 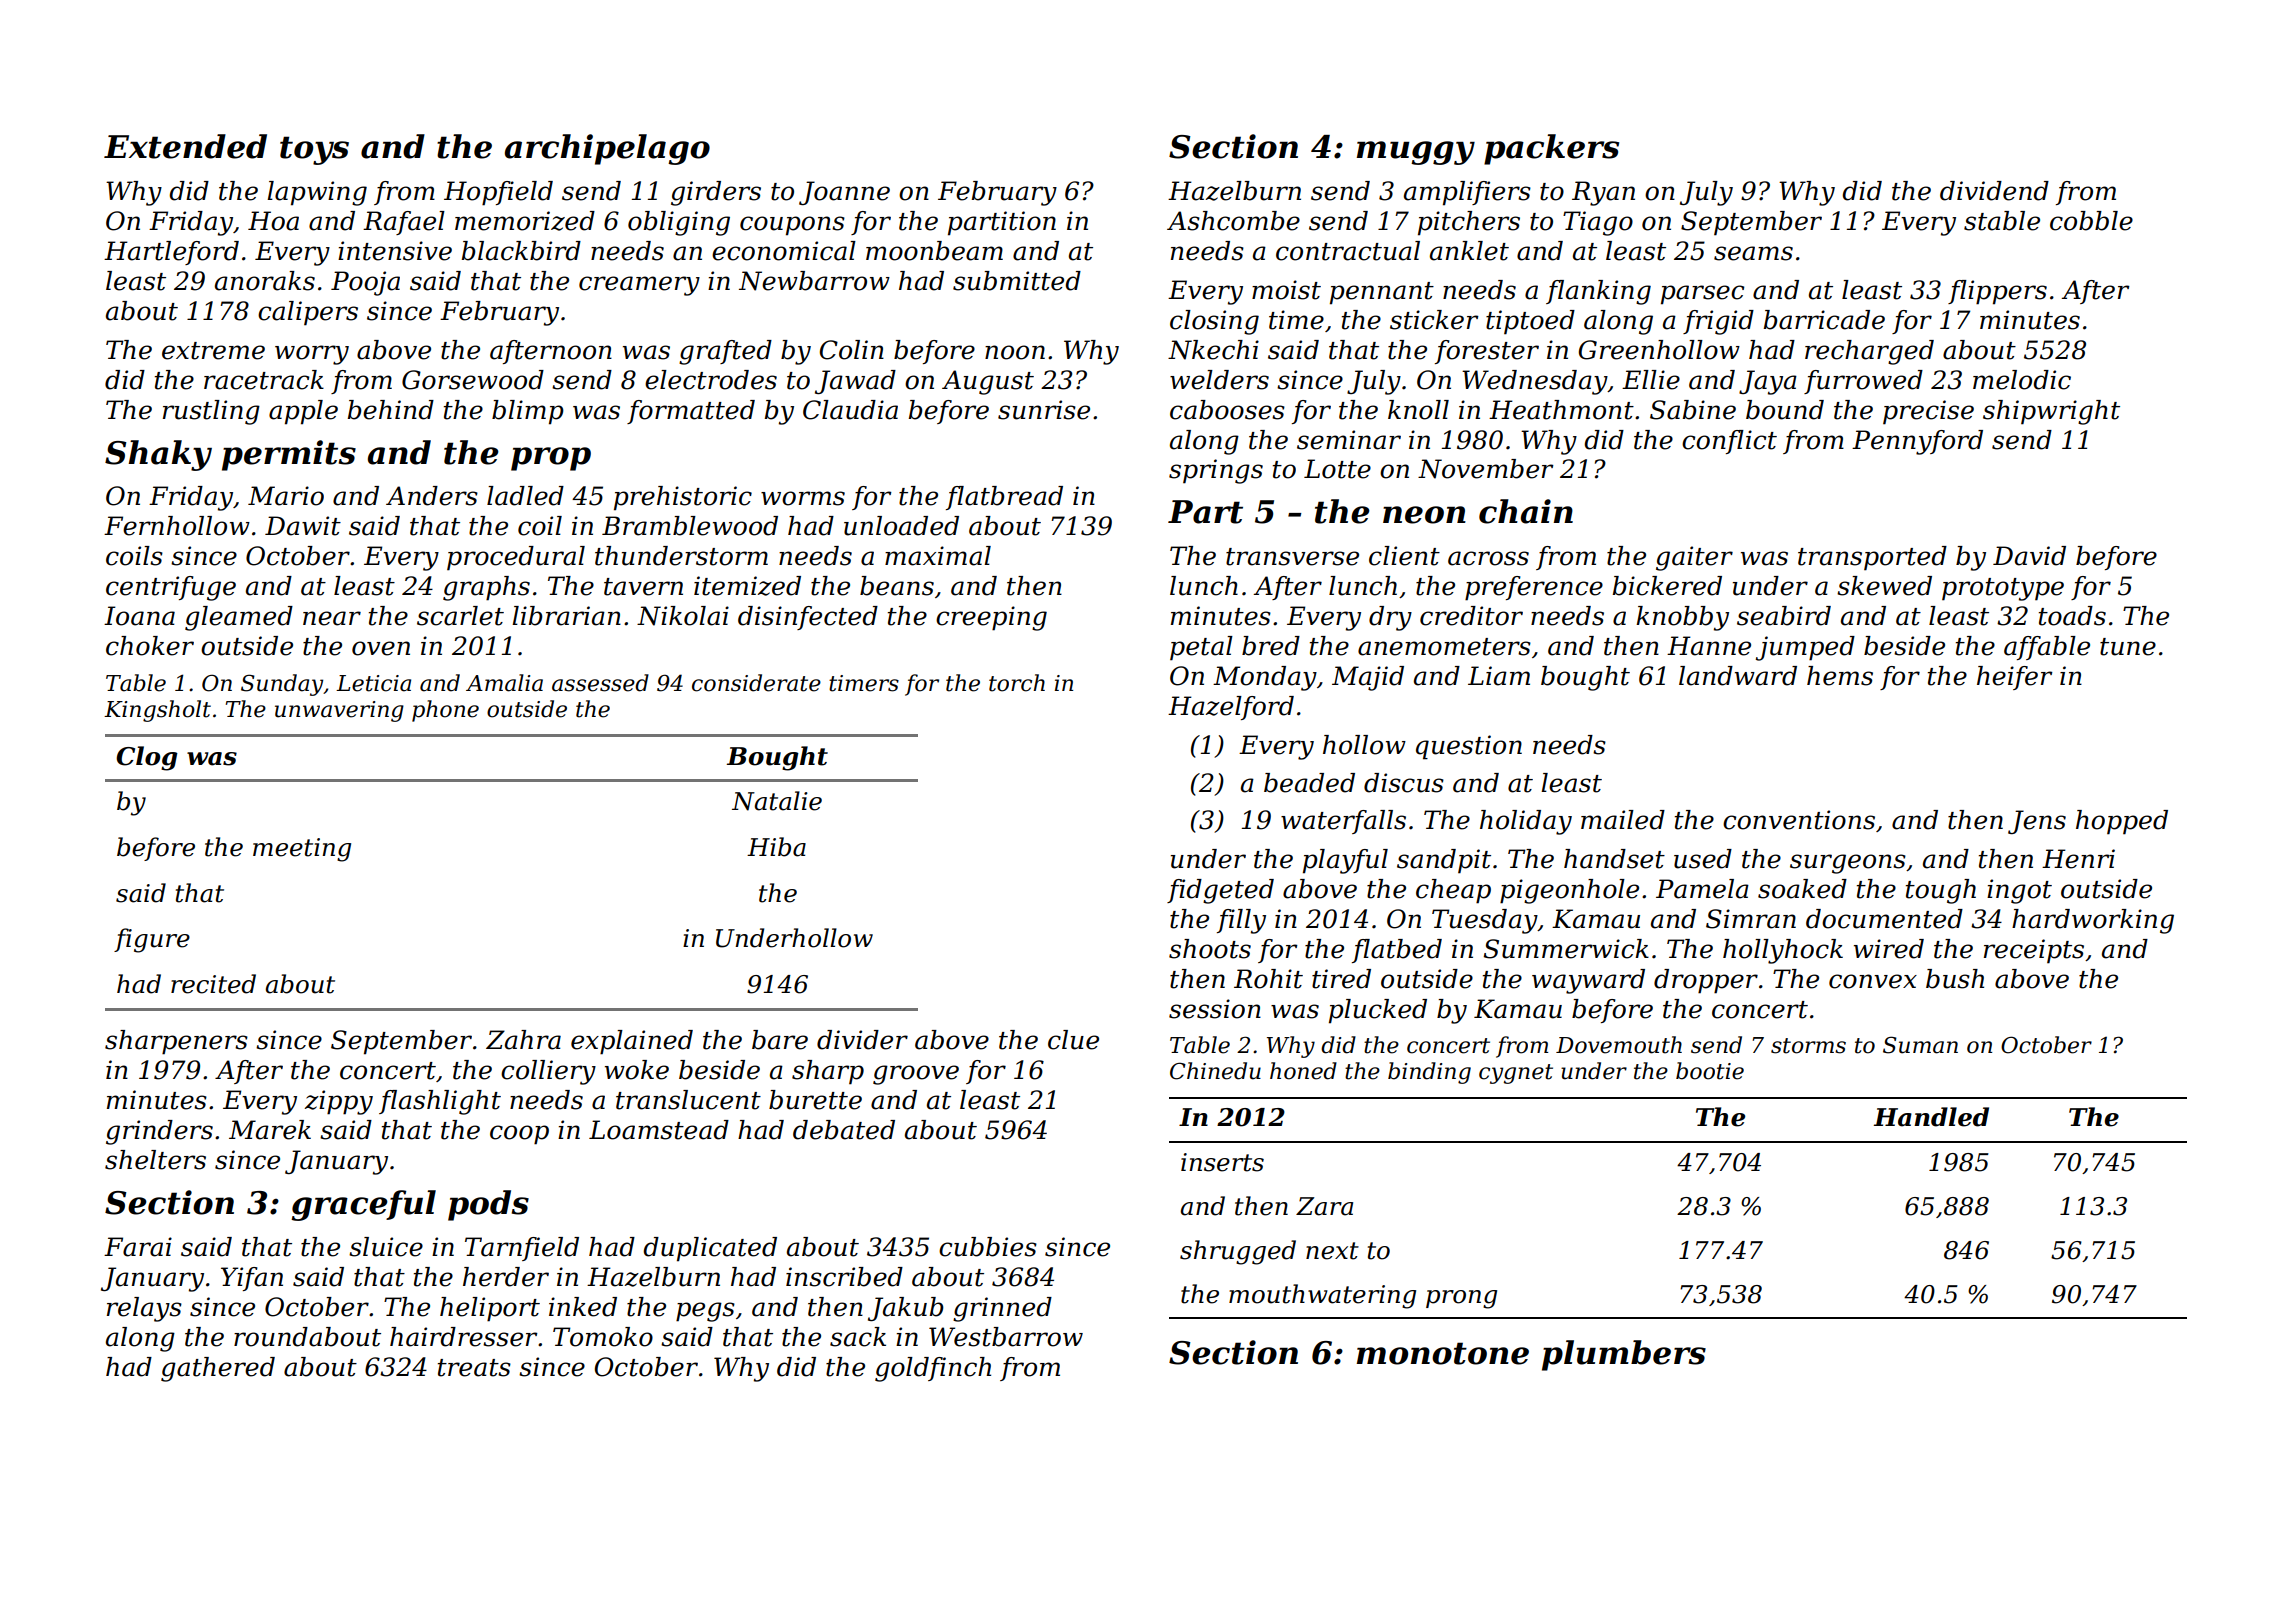 I want to click on dividend, so click(x=1994, y=191).
